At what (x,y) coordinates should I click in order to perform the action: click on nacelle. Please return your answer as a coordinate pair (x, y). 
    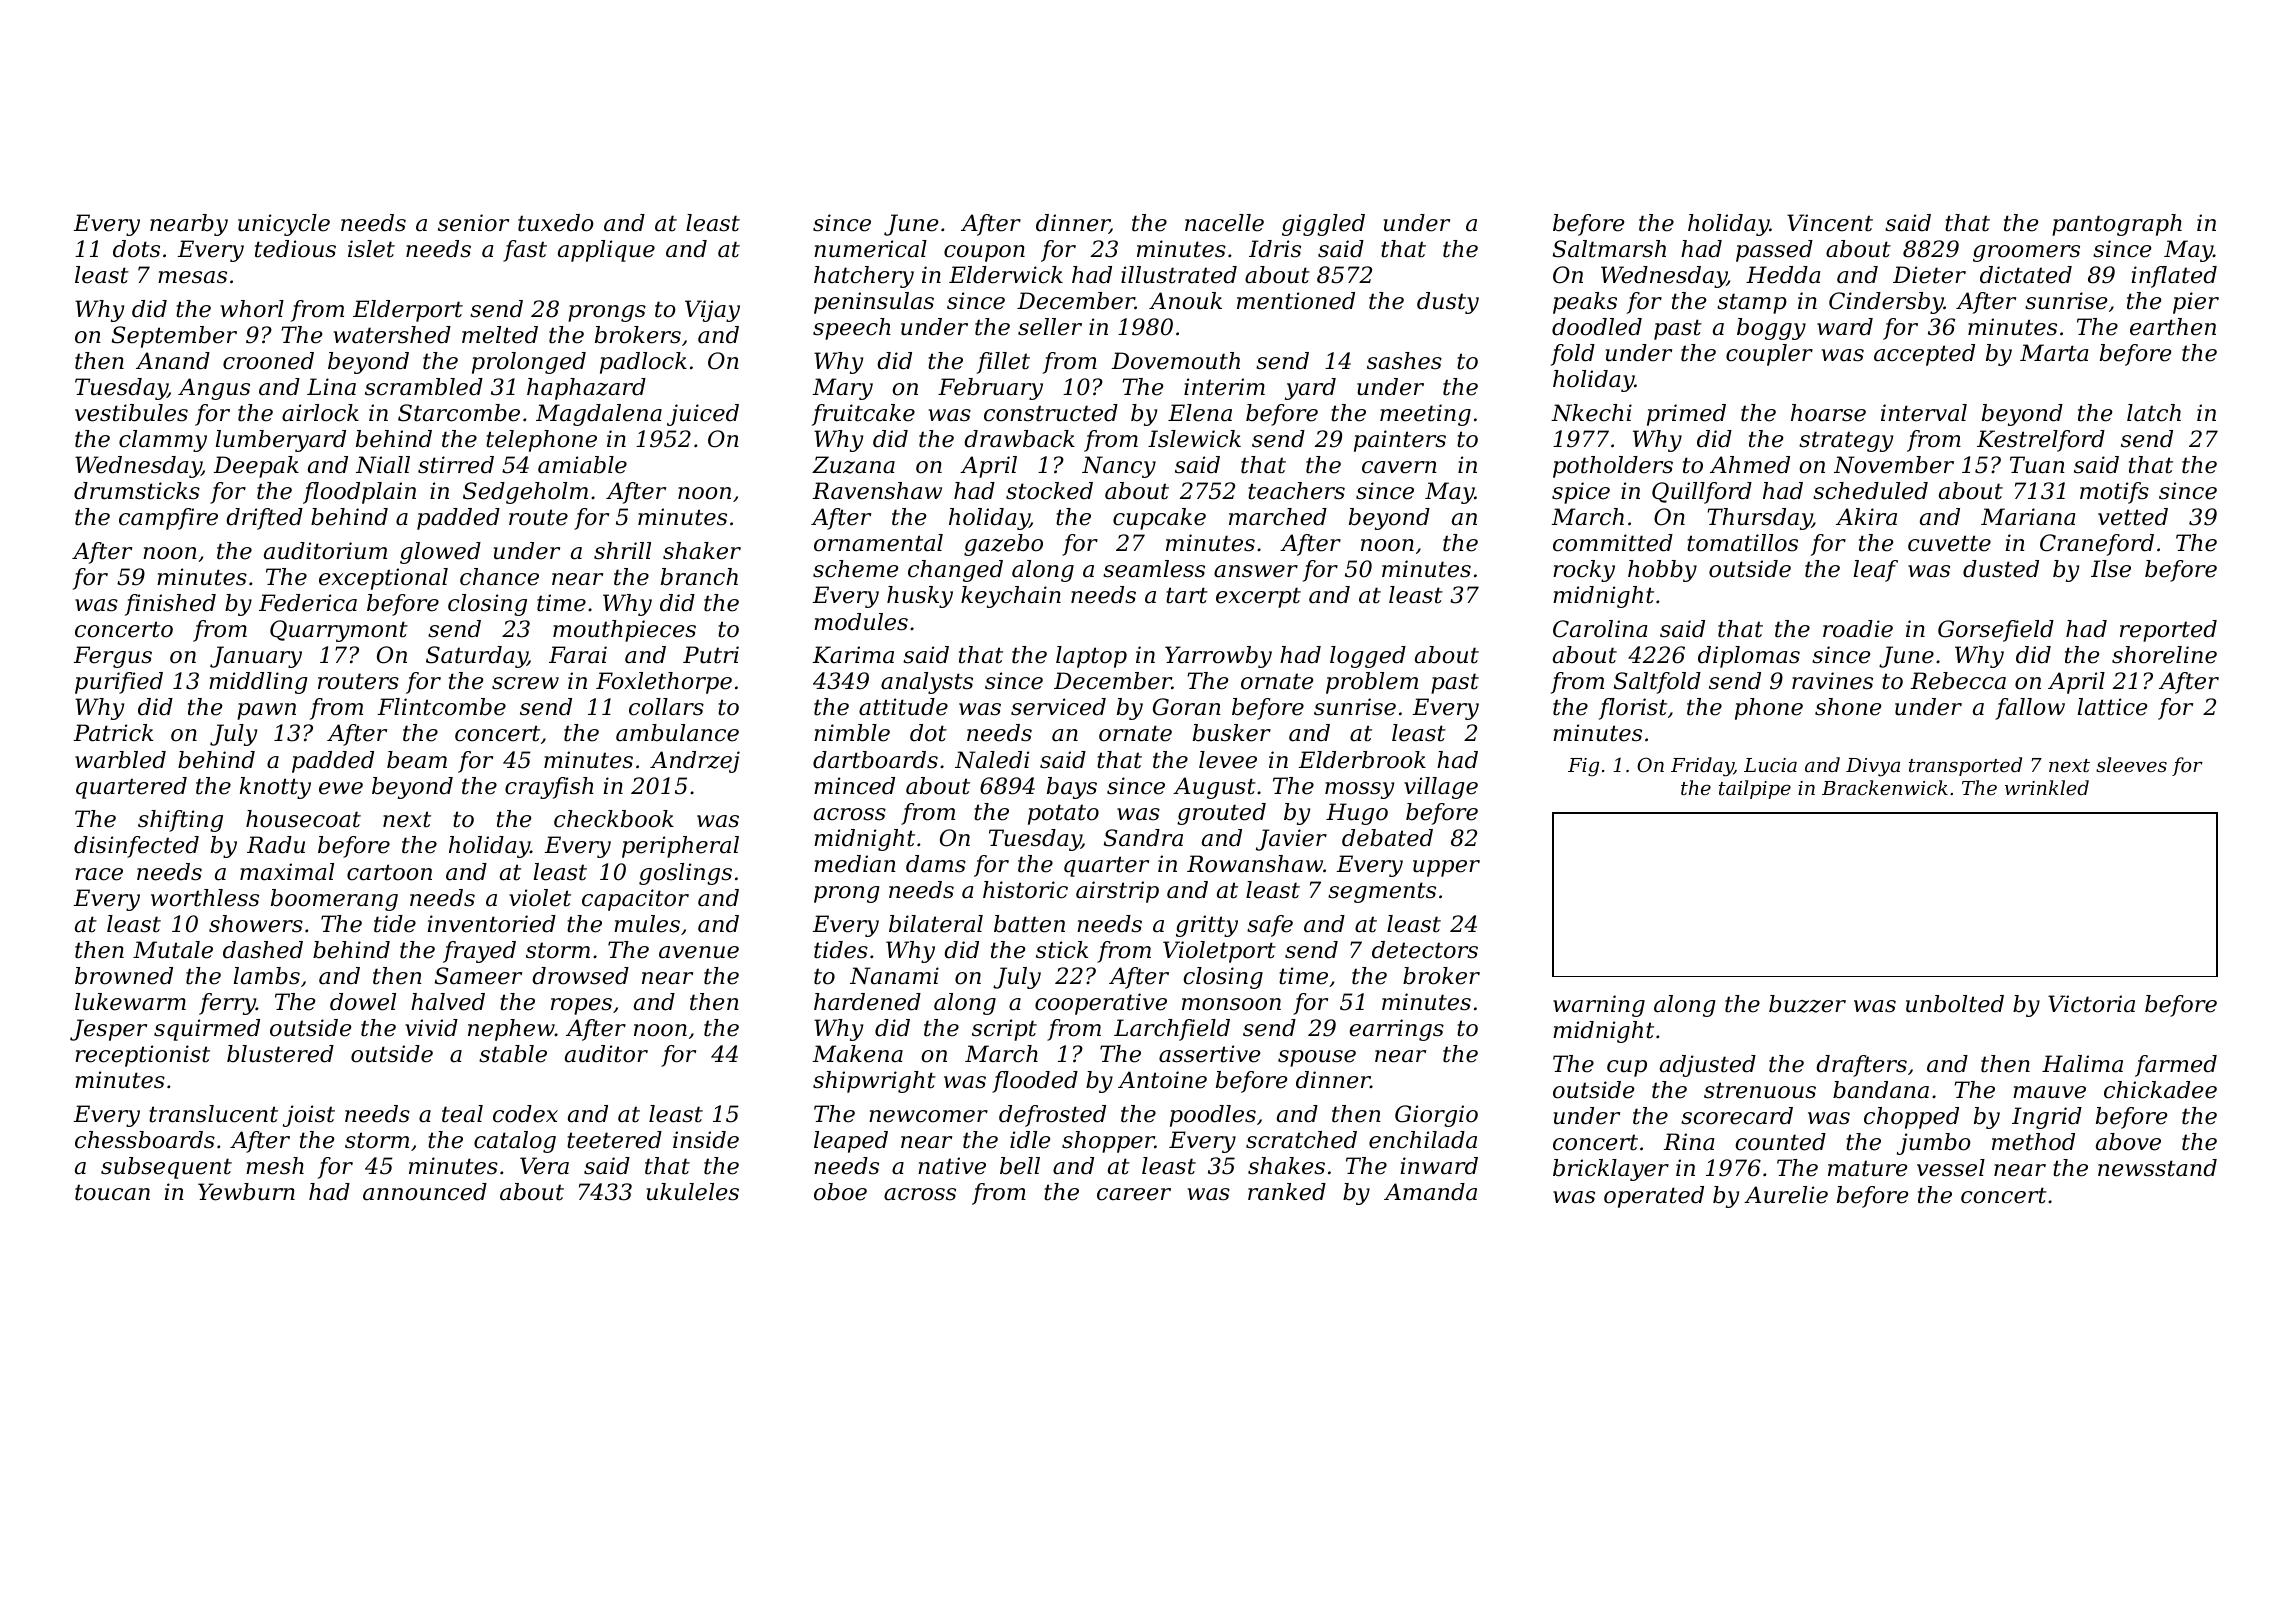
    Looking at the image, I should click on (1224, 223).
